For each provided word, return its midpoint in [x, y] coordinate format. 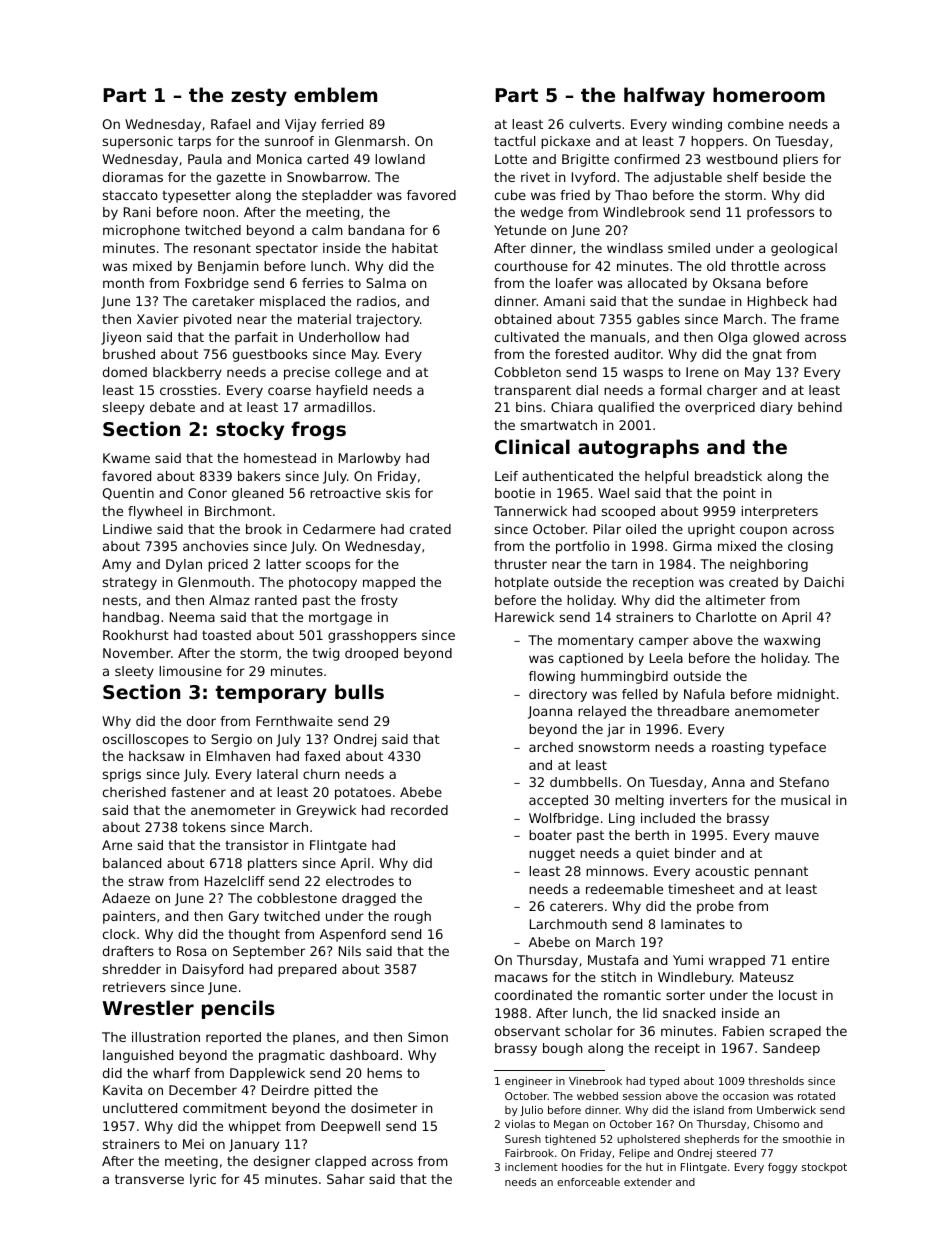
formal [680, 390]
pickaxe [565, 142]
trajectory [388, 320]
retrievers [134, 987]
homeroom [769, 94]
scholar [589, 1031]
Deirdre [285, 1090]
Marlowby [370, 459]
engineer [528, 1082]
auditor [637, 354]
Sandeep [791, 1049]
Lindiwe [127, 529]
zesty [259, 97]
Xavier [158, 319]
